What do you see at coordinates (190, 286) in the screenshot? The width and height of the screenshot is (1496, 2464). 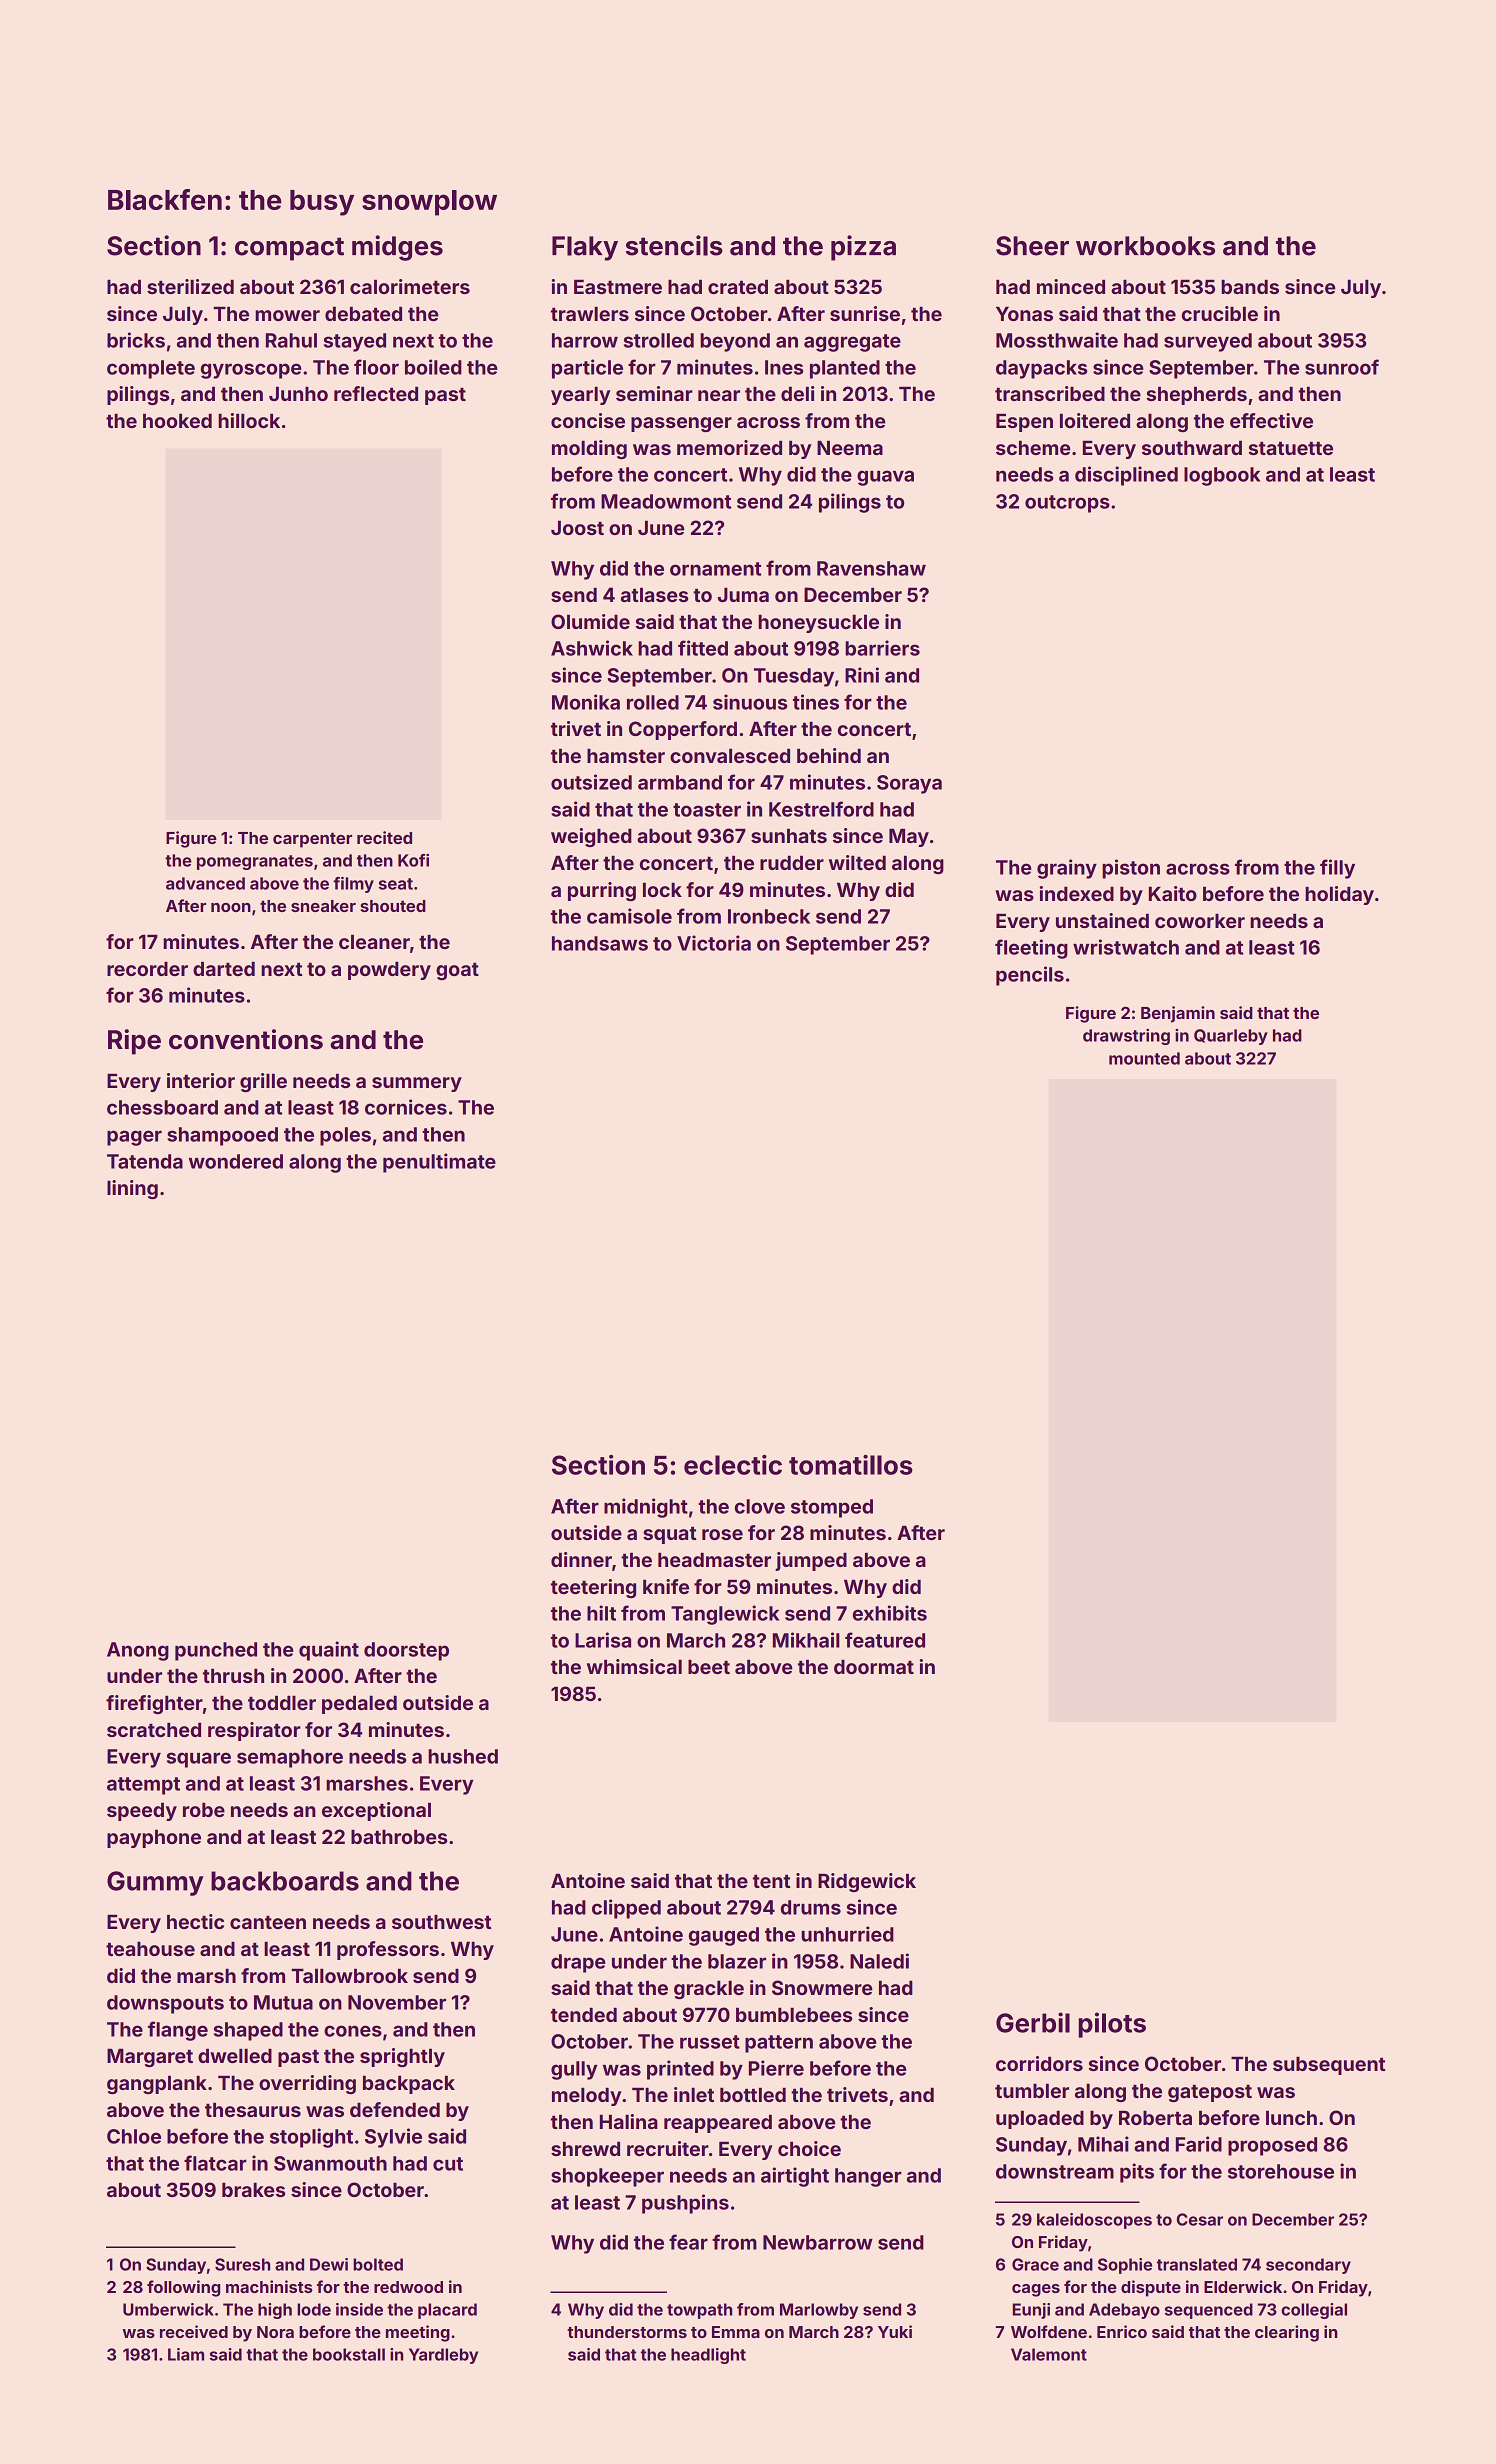 I see `sterilized` at bounding box center [190, 286].
